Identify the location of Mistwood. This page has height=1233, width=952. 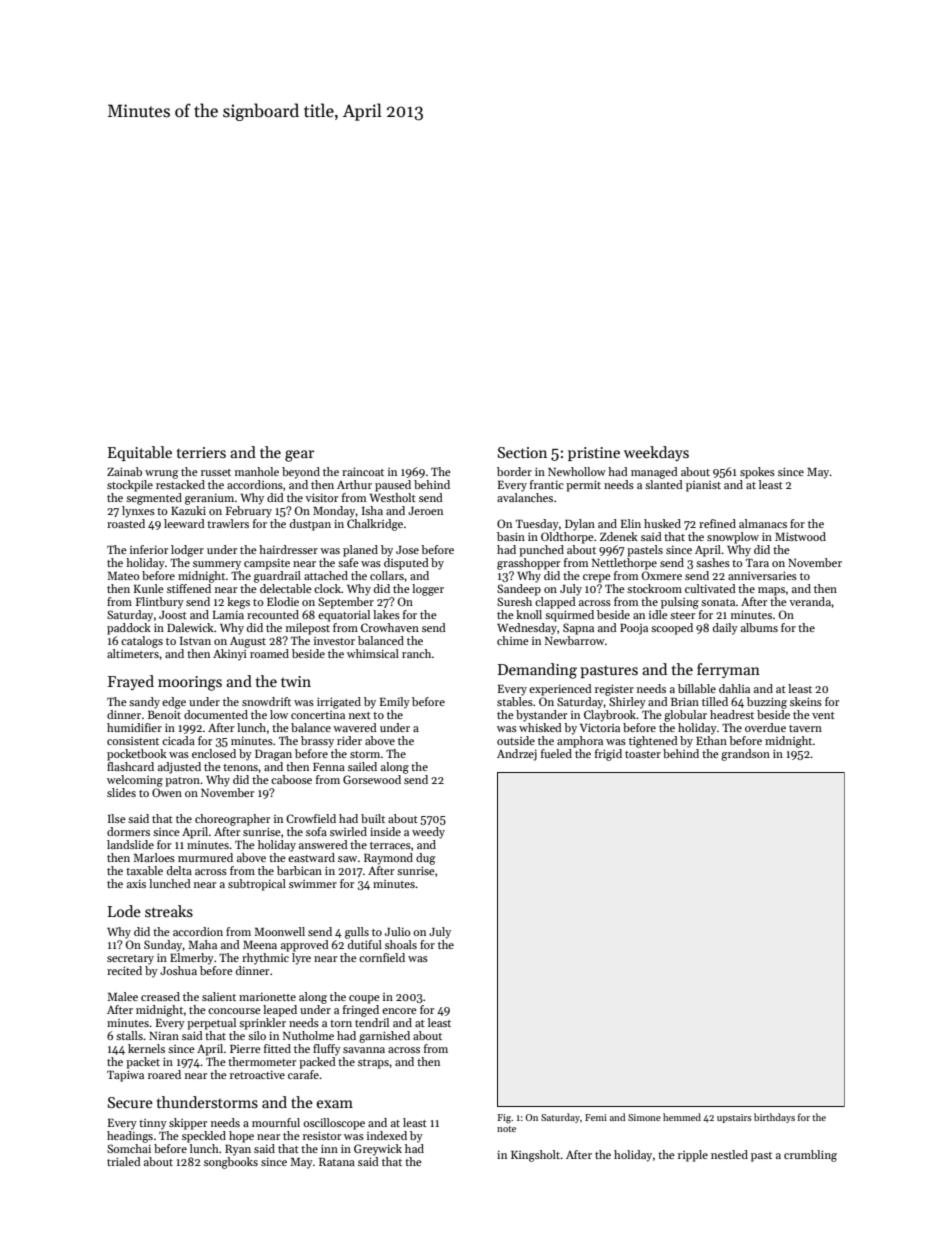
(800, 536).
